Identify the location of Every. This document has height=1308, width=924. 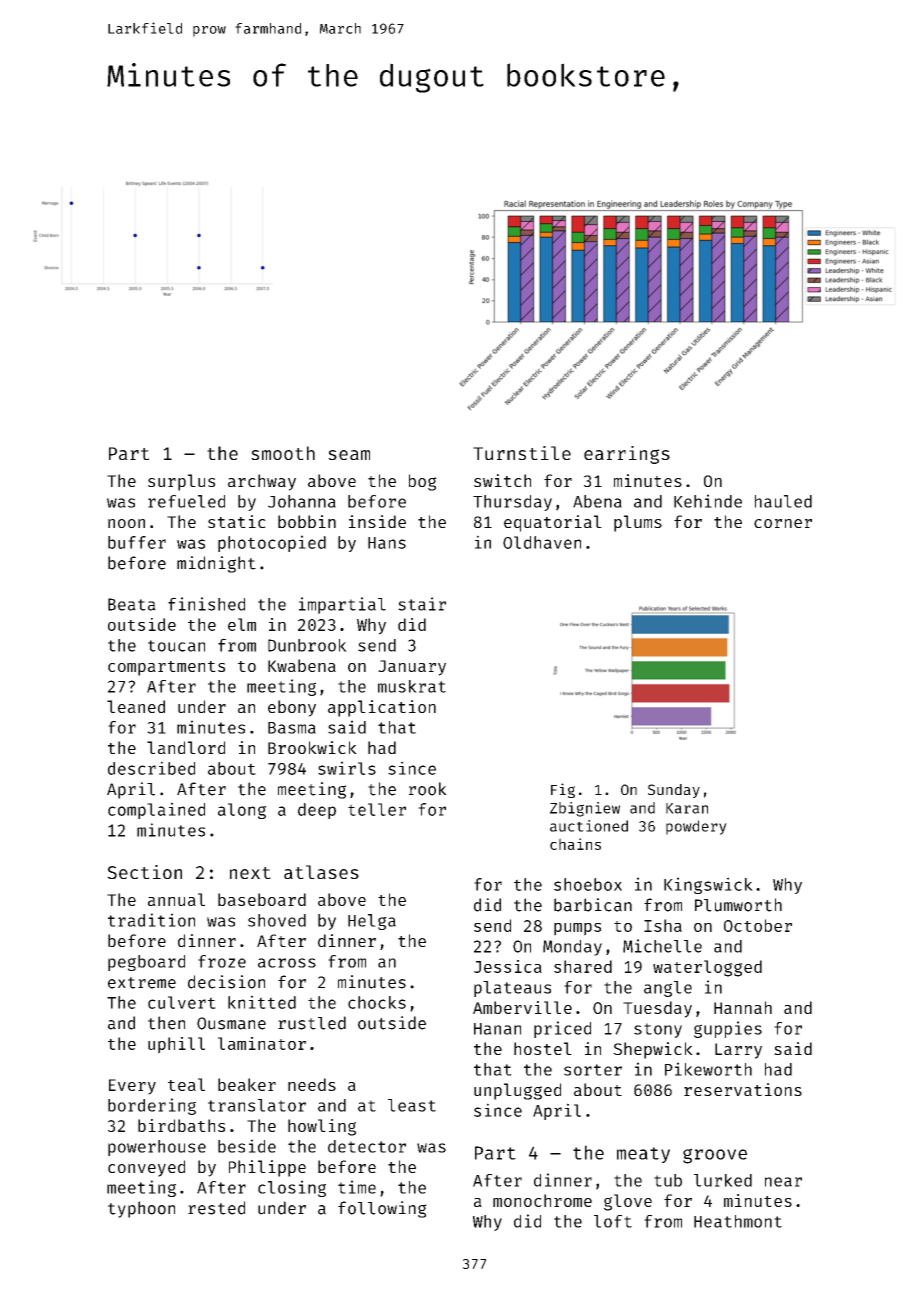
(132, 1087).
